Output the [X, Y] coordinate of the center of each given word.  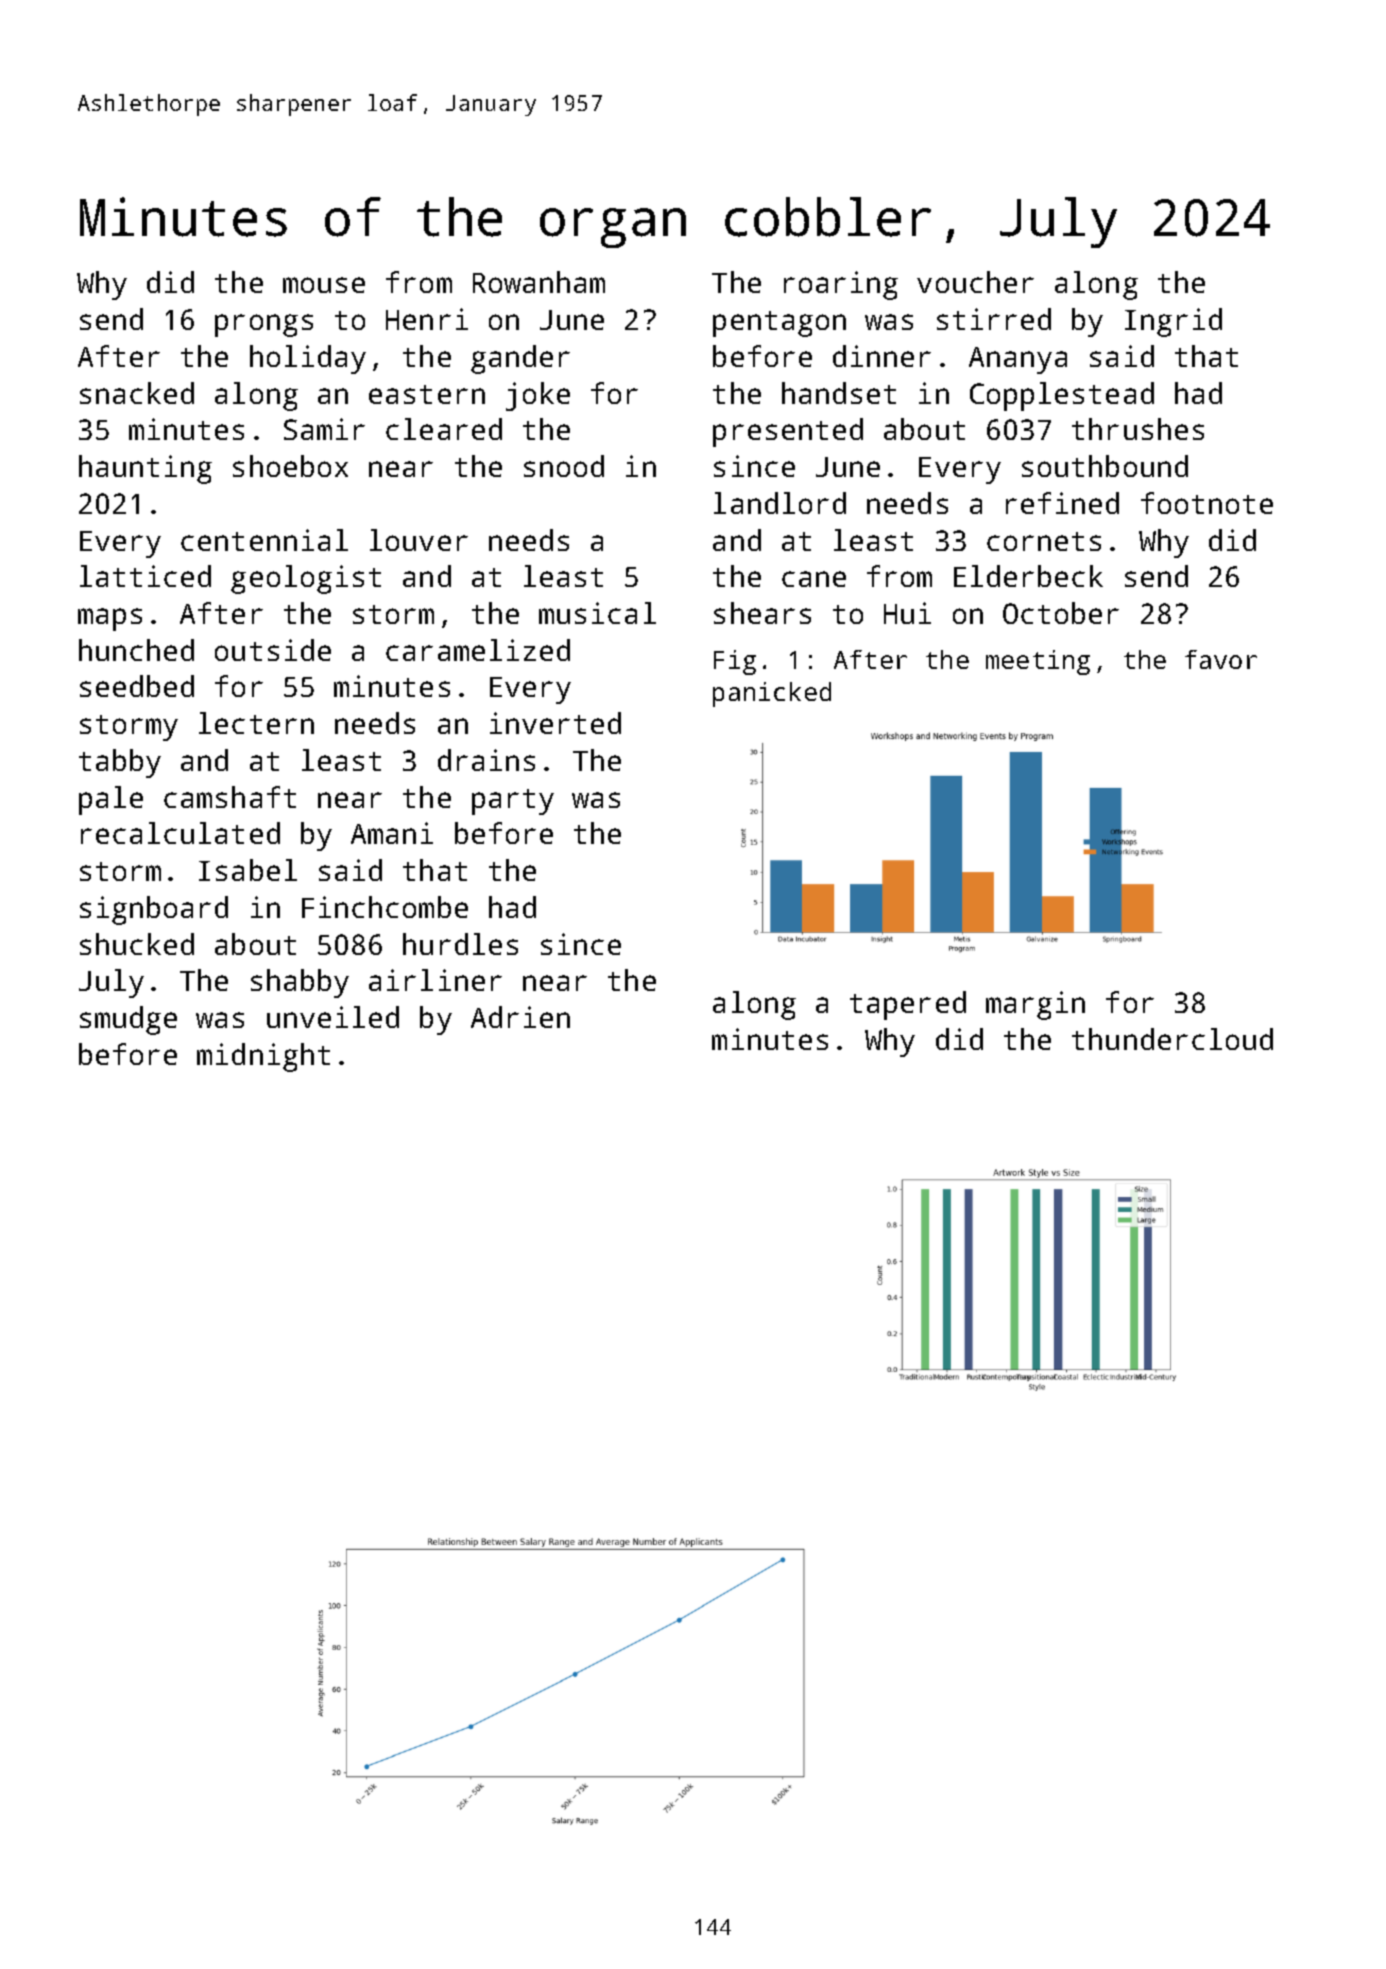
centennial [264, 540]
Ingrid [1173, 322]
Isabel [248, 870]
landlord [780, 503]
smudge [128, 1020]
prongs [264, 325]
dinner [882, 356]
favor [1221, 659]
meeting [1038, 662]
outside [273, 650]
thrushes [1138, 429]
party [513, 802]
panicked [772, 694]
